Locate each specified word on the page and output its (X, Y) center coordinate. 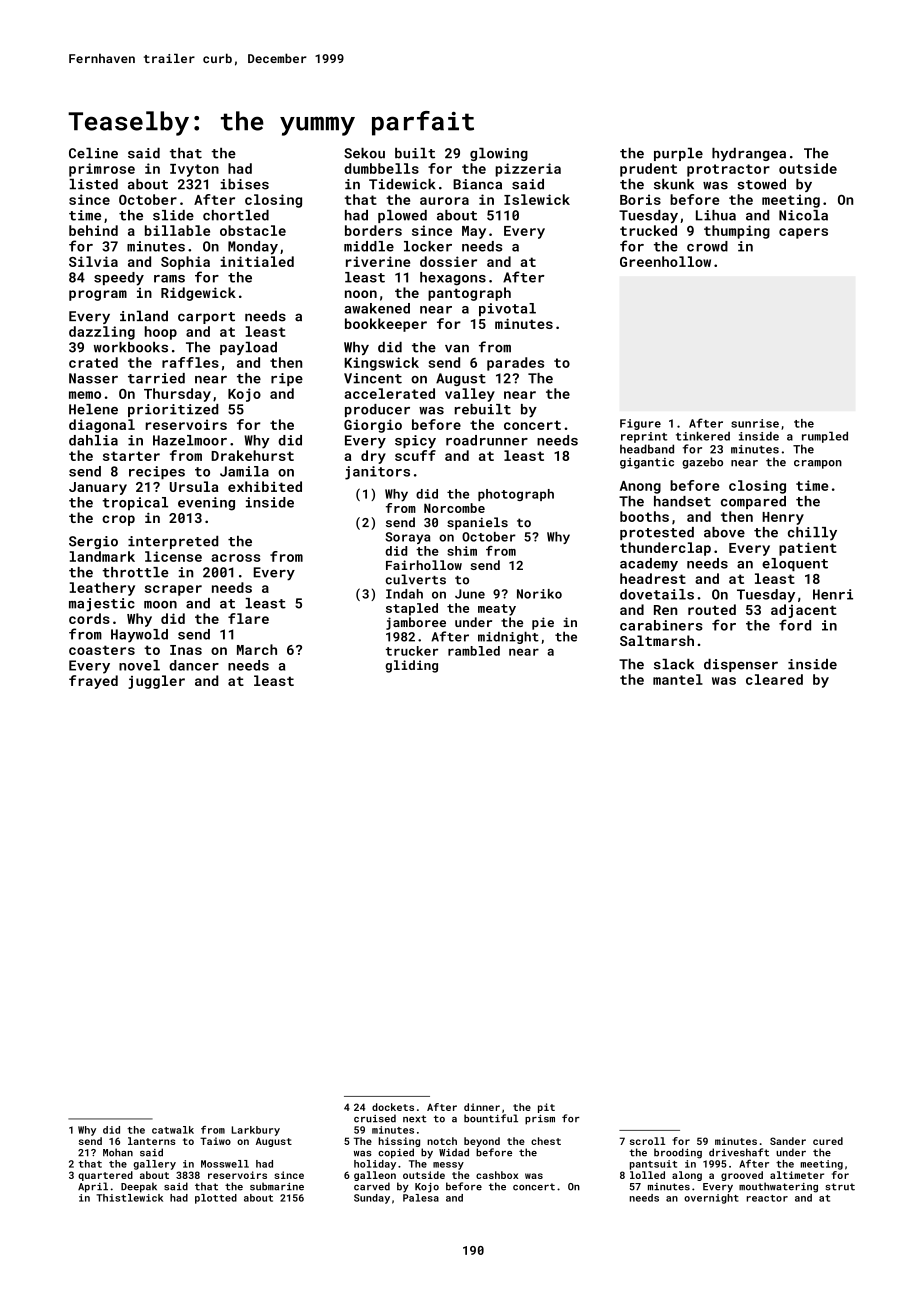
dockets (393, 1107)
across (236, 558)
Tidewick (402, 184)
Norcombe (454, 508)
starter (131, 456)
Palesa (421, 1198)
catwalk (173, 1130)
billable (177, 230)
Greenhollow (665, 261)
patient (808, 549)
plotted (216, 1199)
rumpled (825, 437)
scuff (415, 455)
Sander (788, 1141)
